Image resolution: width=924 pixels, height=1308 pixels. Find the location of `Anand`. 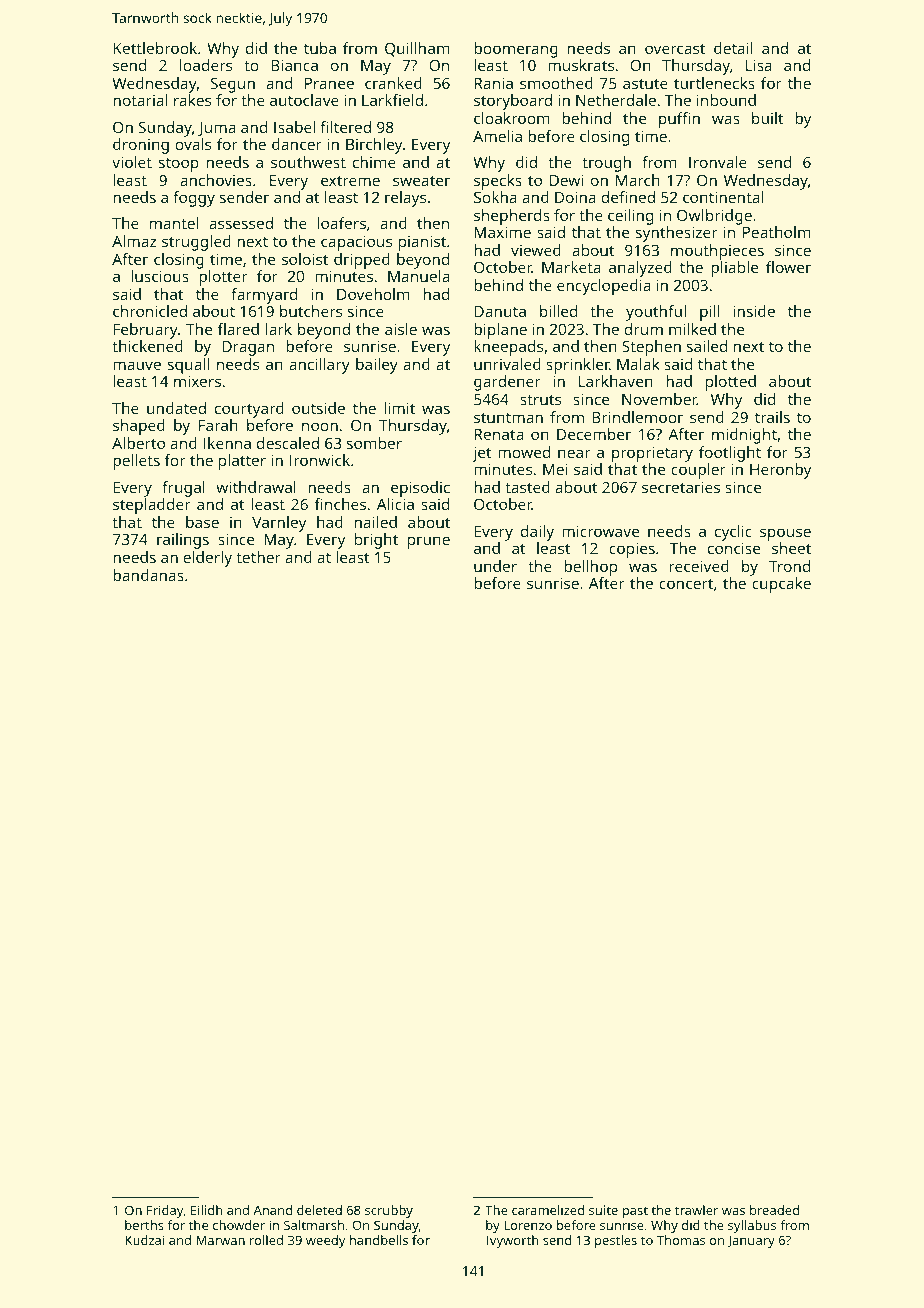

Anand is located at coordinates (272, 1210).
